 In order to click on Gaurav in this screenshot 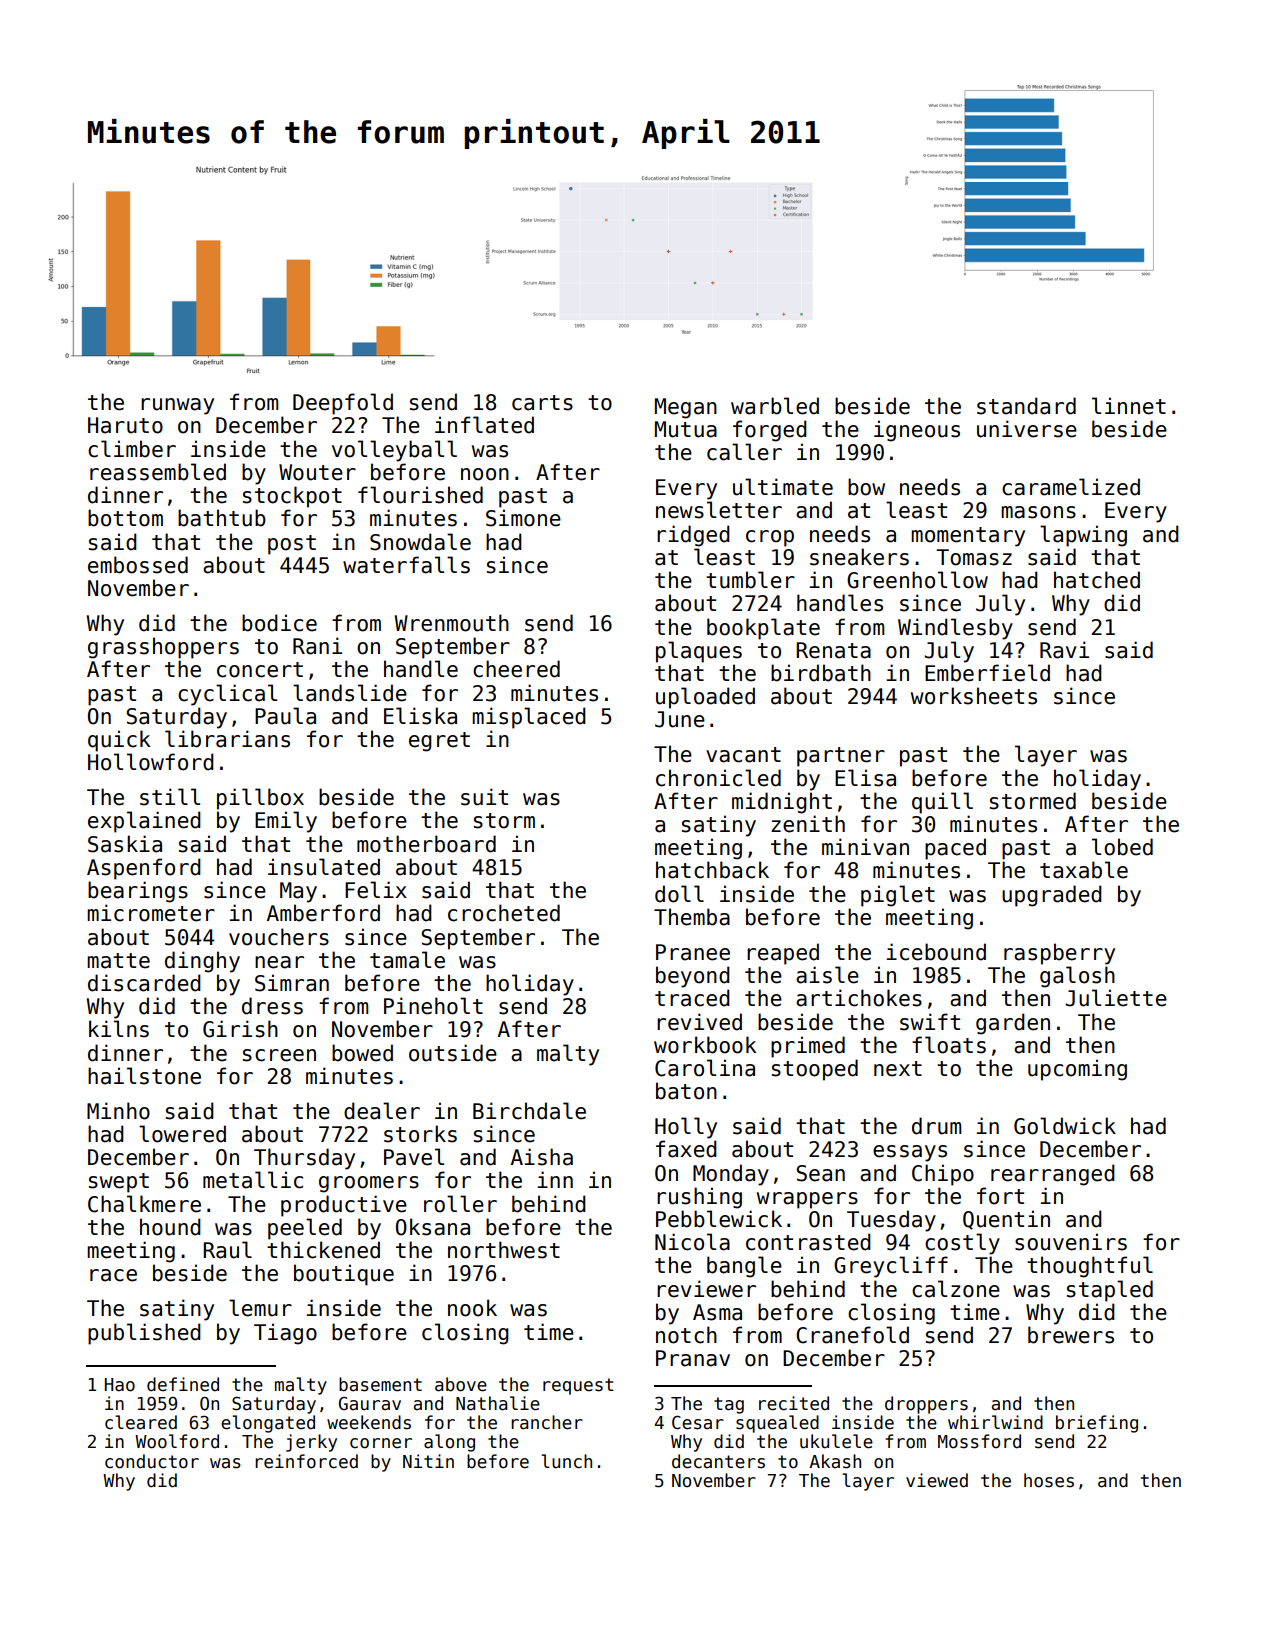, I will do `click(370, 1404)`.
